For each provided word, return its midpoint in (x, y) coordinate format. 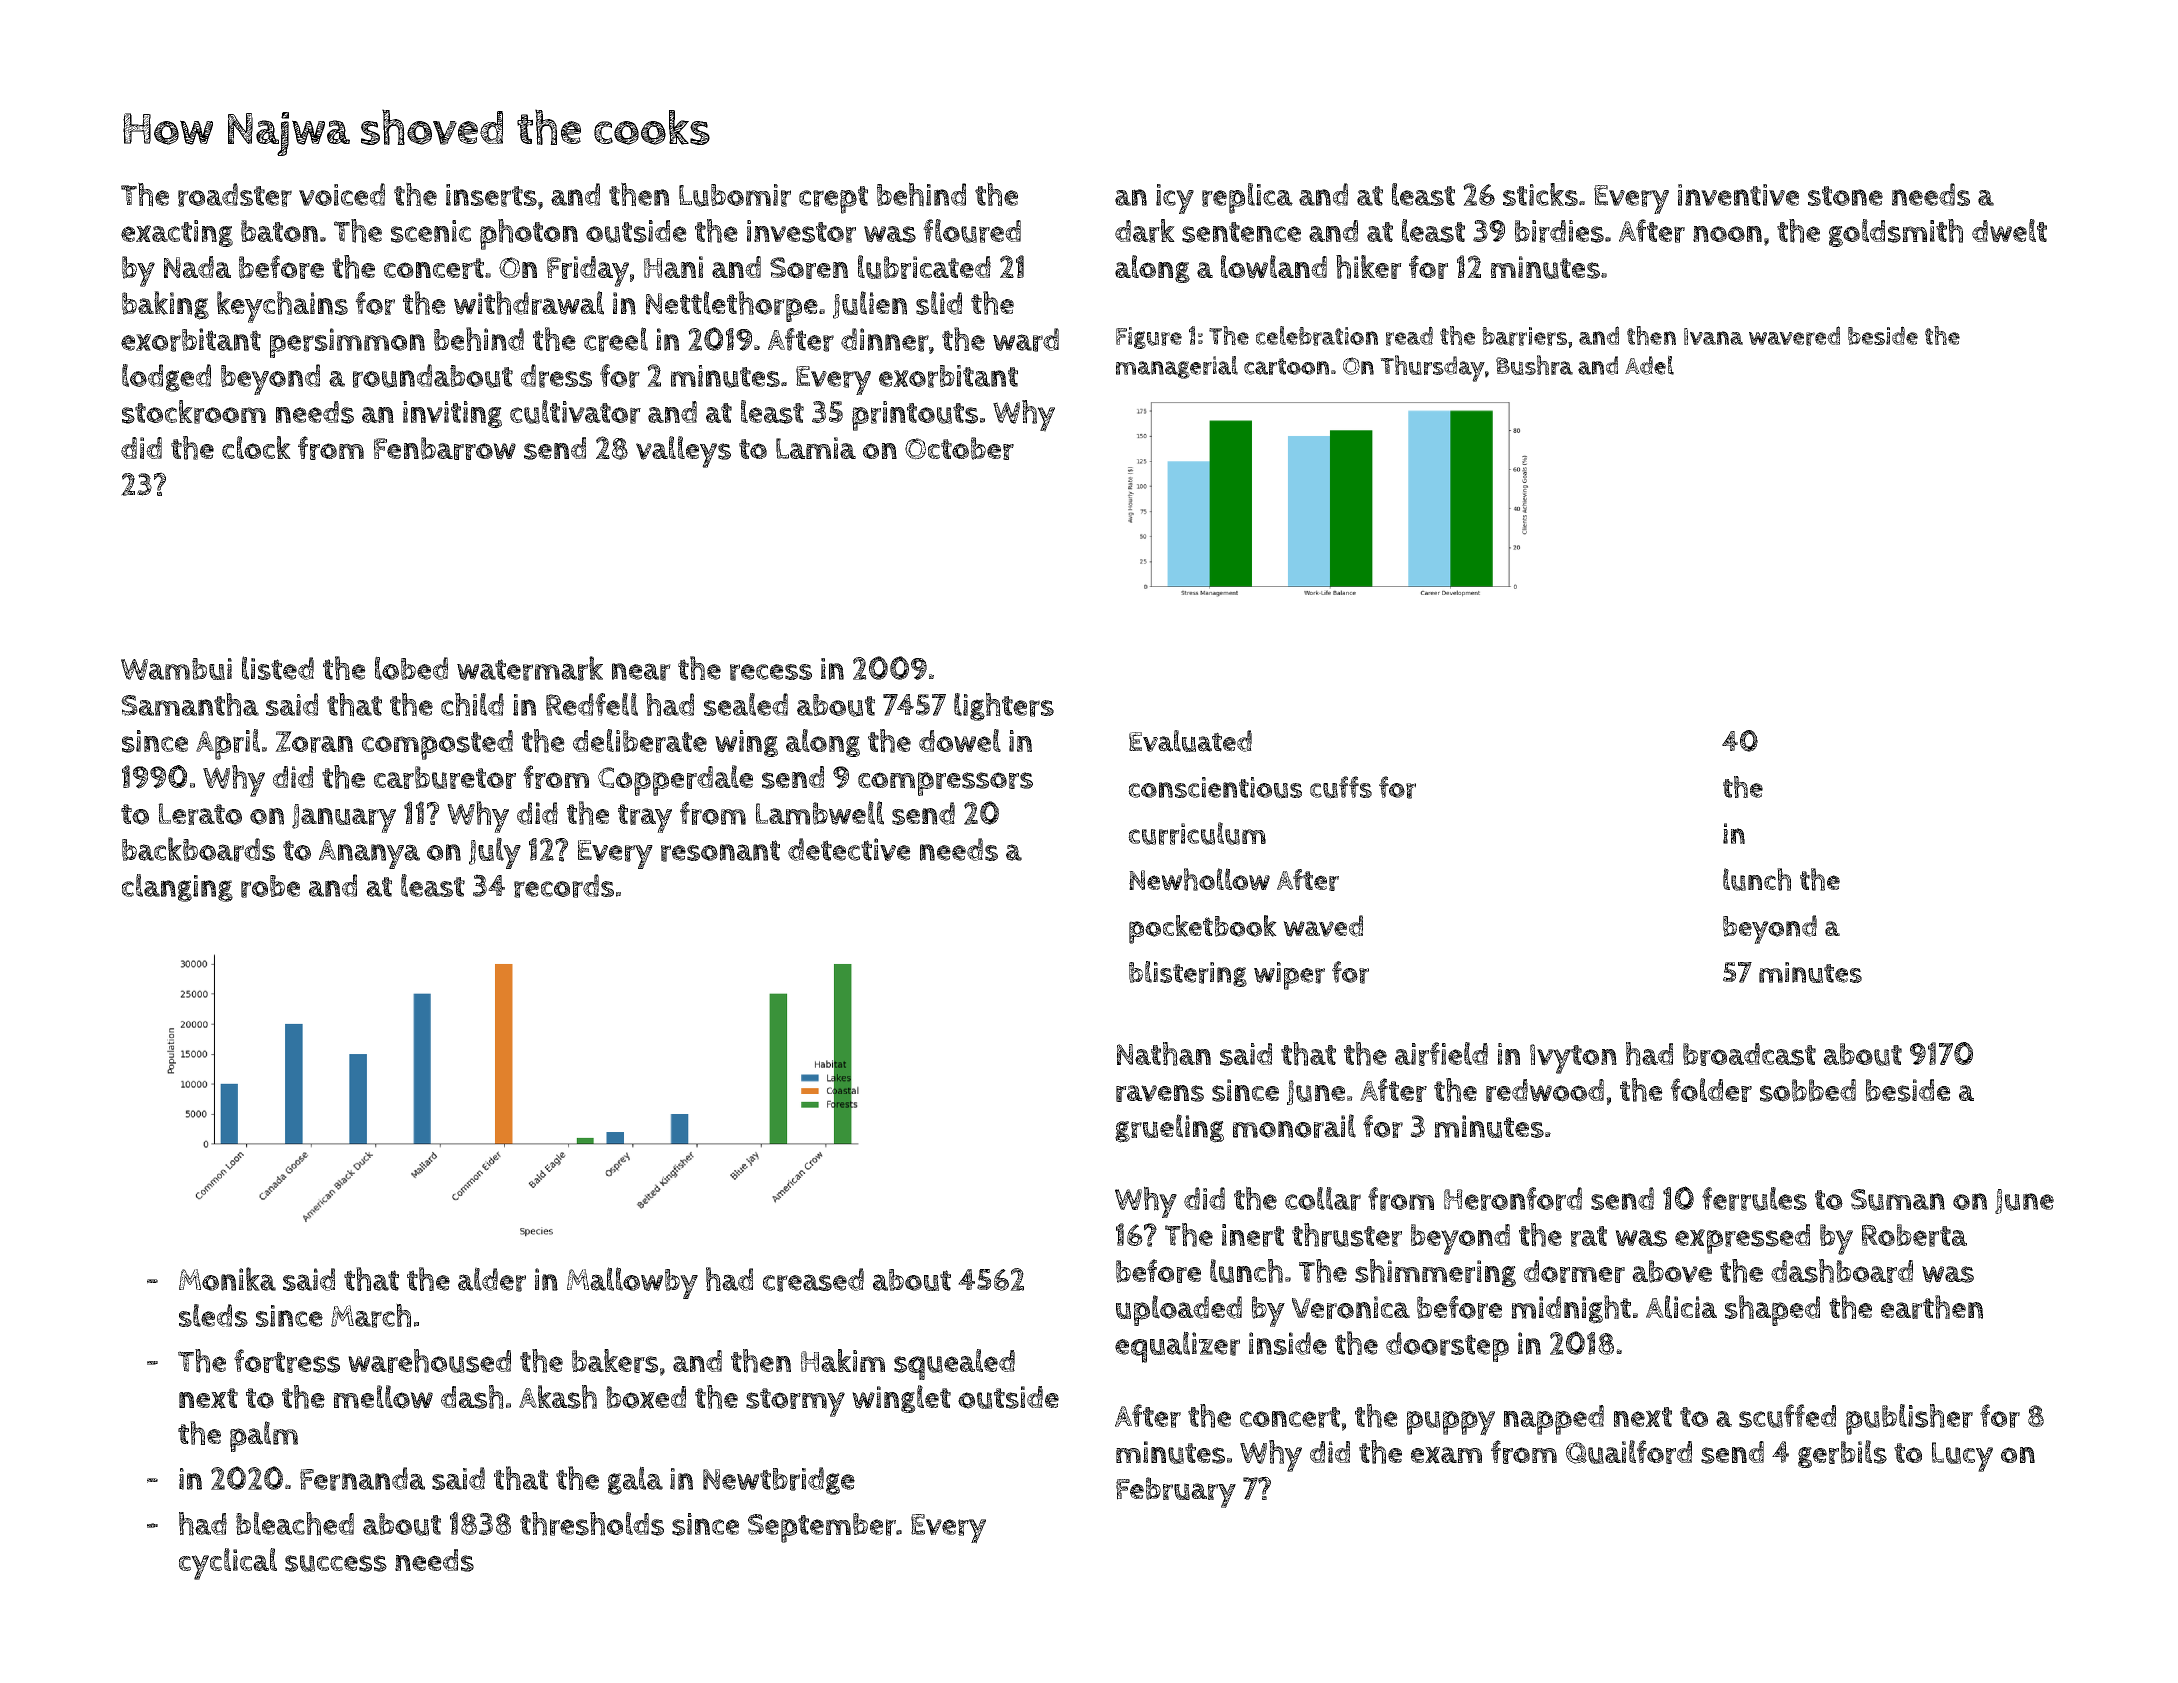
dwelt (2009, 231)
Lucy (1962, 1457)
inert (1253, 1235)
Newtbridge (779, 1481)
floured (972, 231)
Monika (227, 1279)
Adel (1649, 365)
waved (1323, 926)
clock (256, 447)
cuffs (1341, 787)
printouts (915, 416)
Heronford (1513, 1199)
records (564, 886)
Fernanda (362, 1479)
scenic (431, 231)
